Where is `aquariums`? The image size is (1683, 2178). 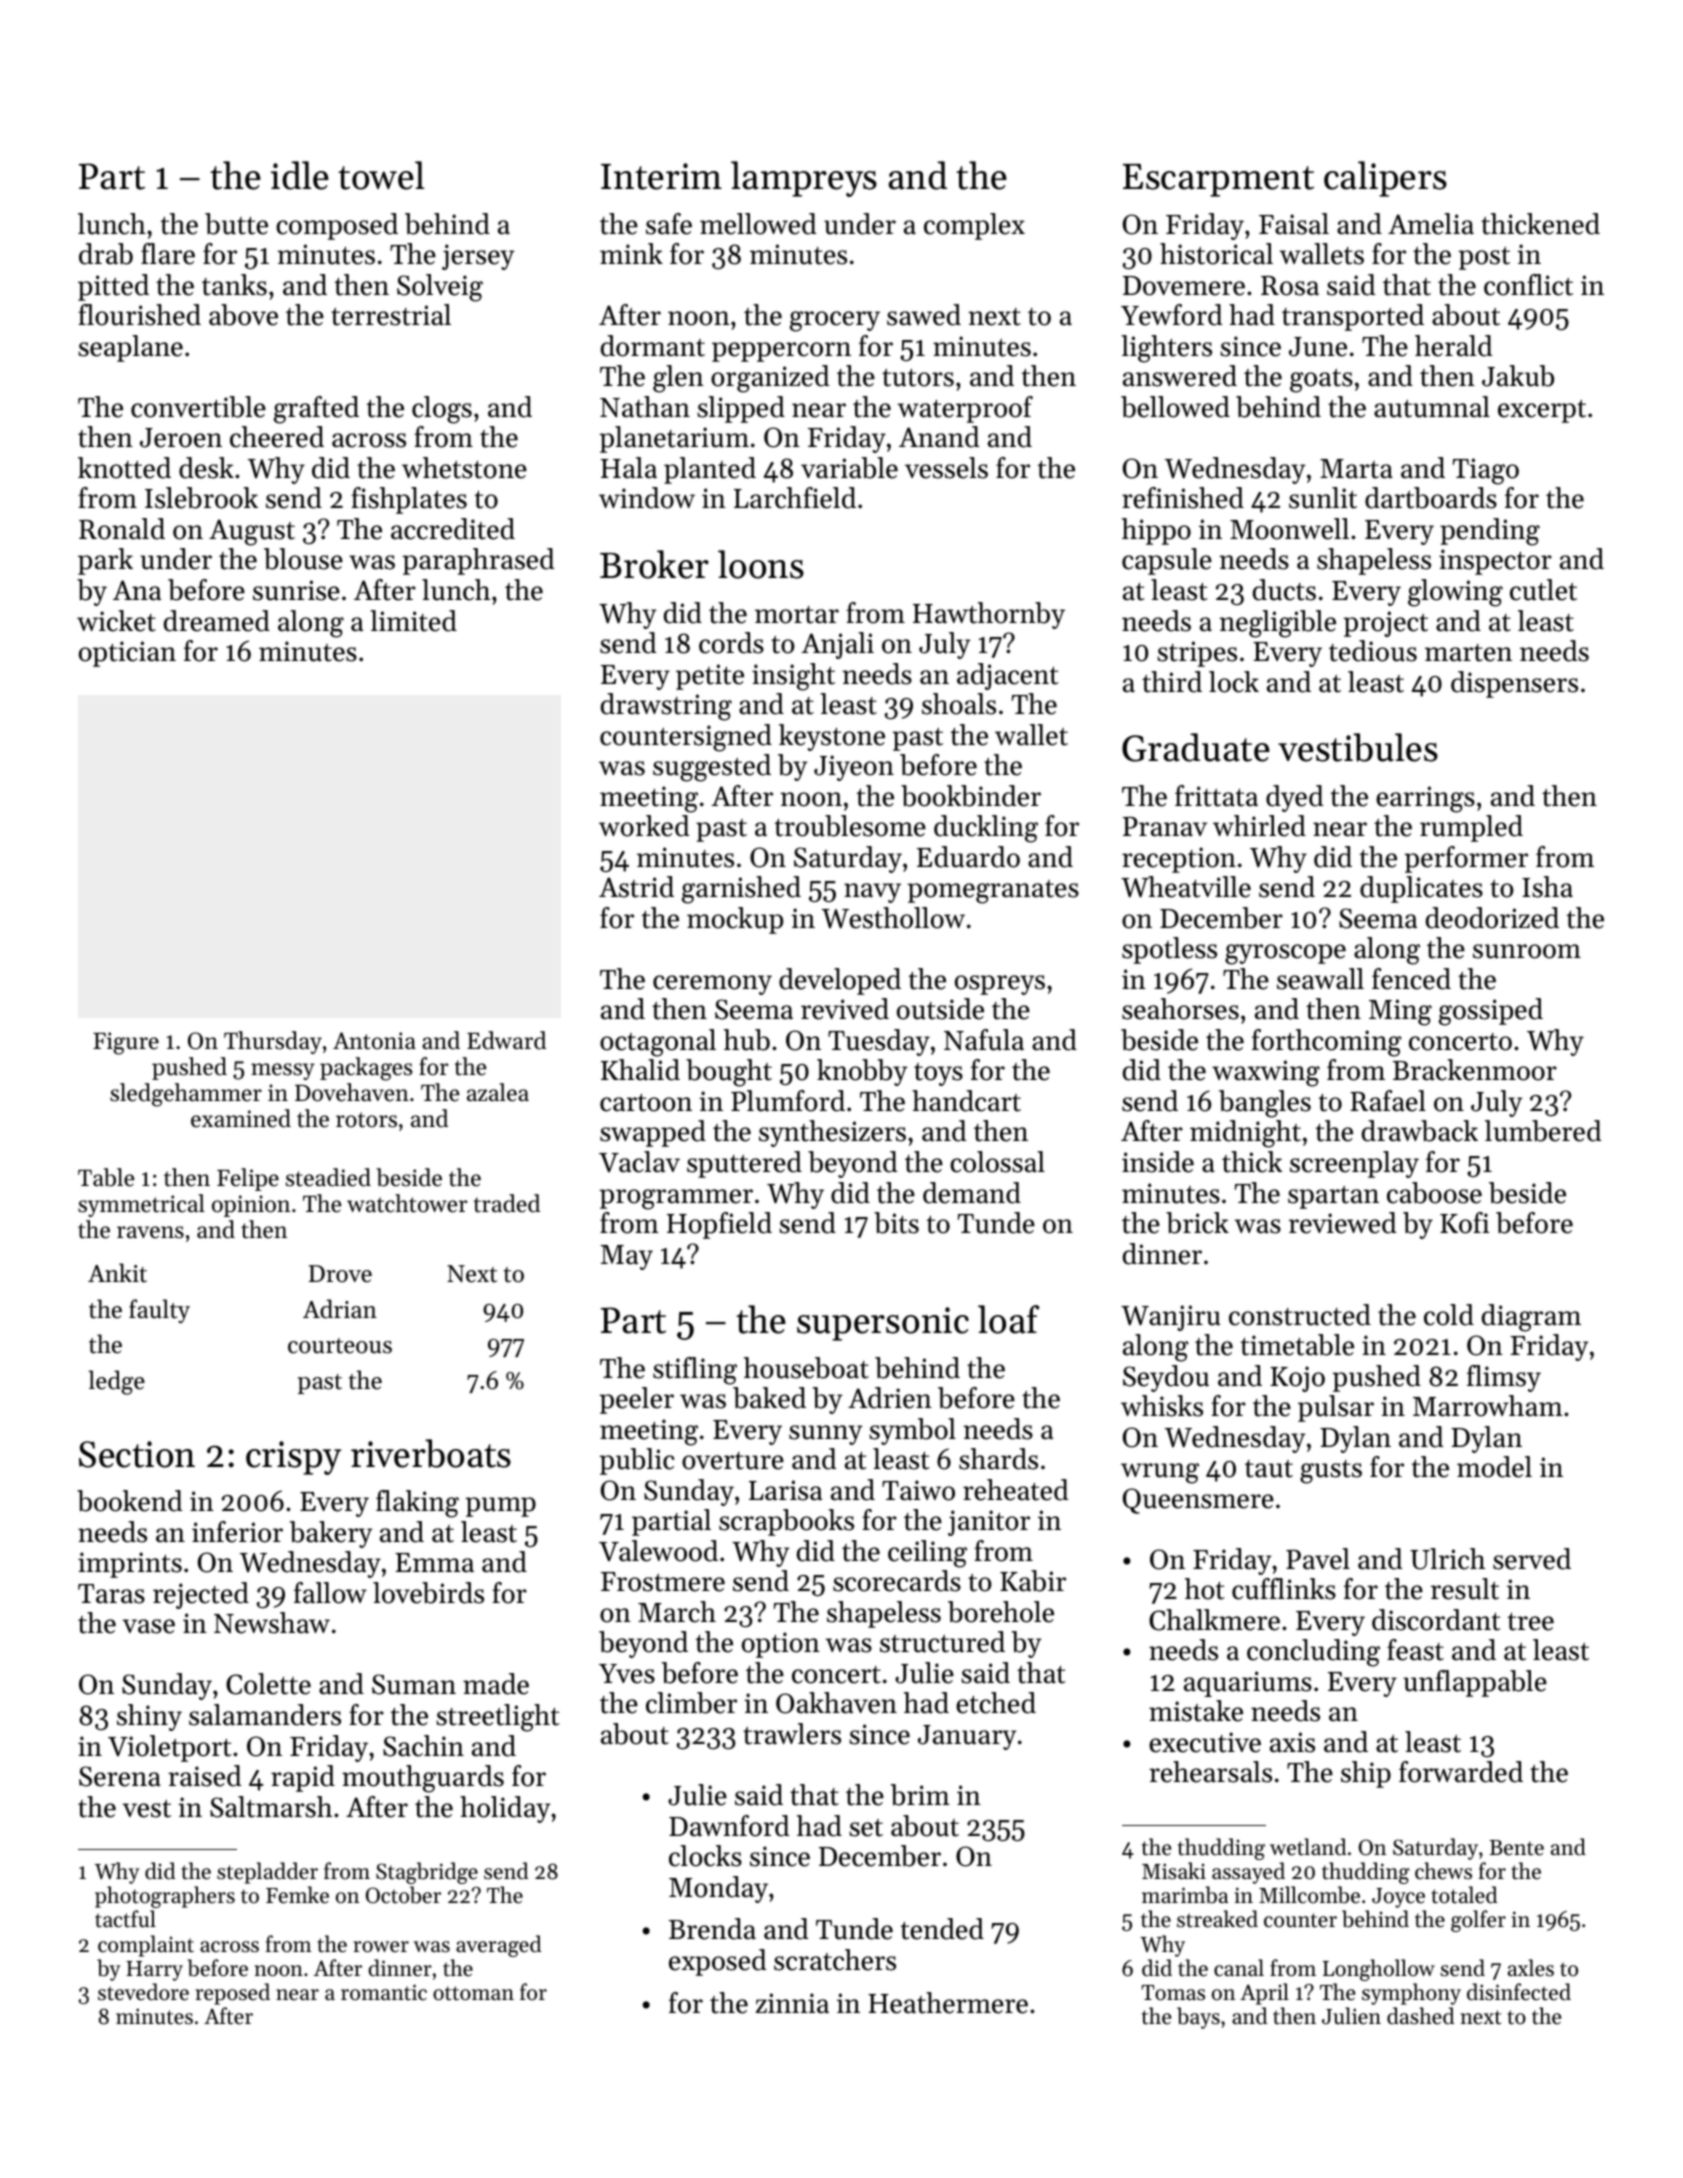 aquariums is located at coordinates (1248, 1684).
